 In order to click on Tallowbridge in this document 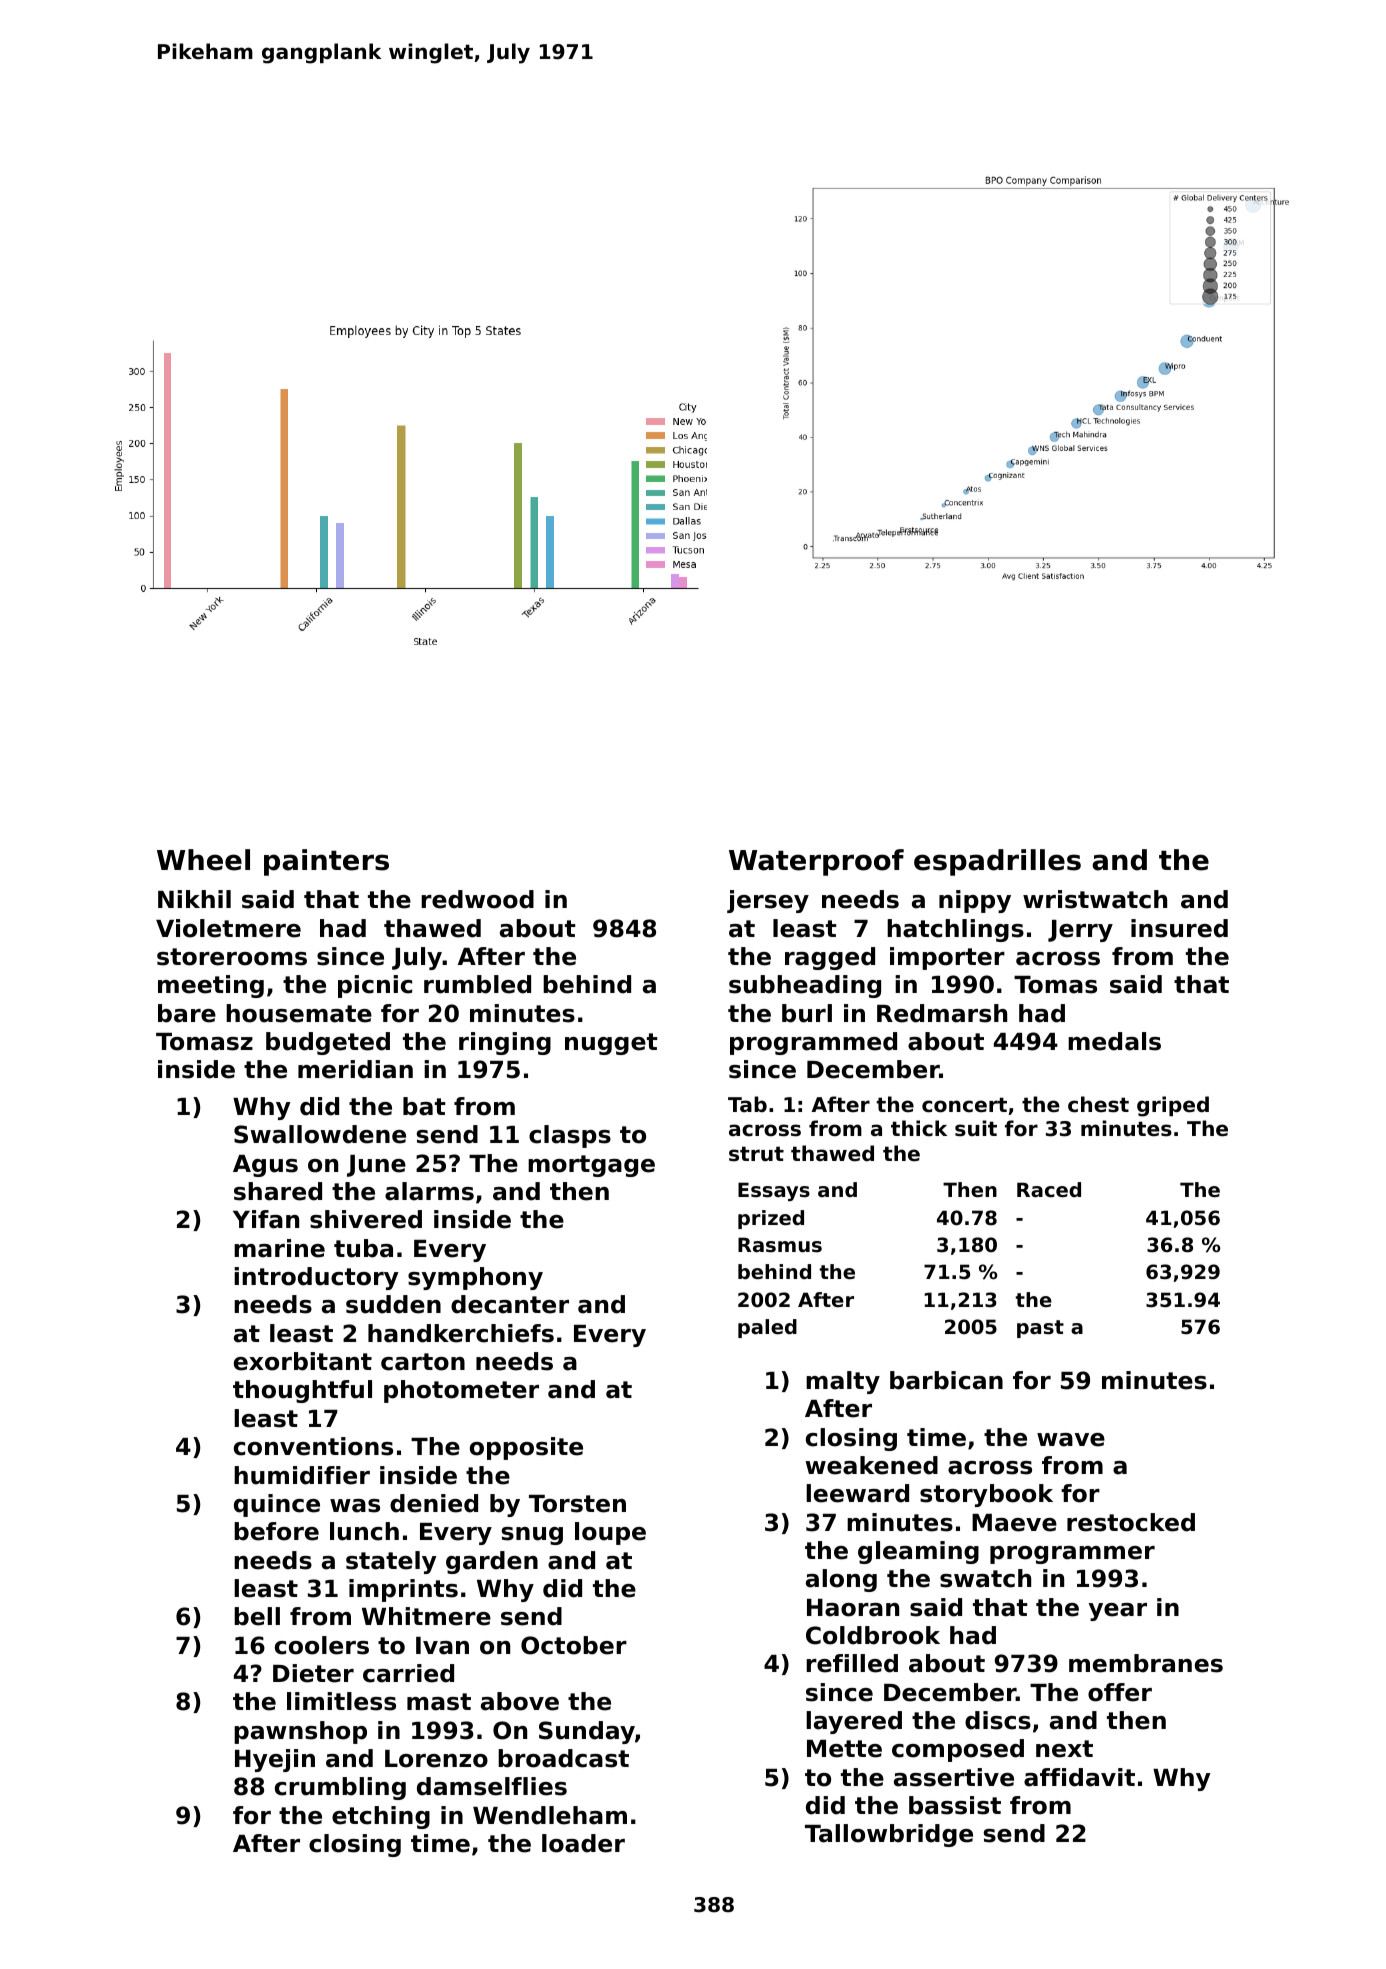, I will do `click(889, 1835)`.
